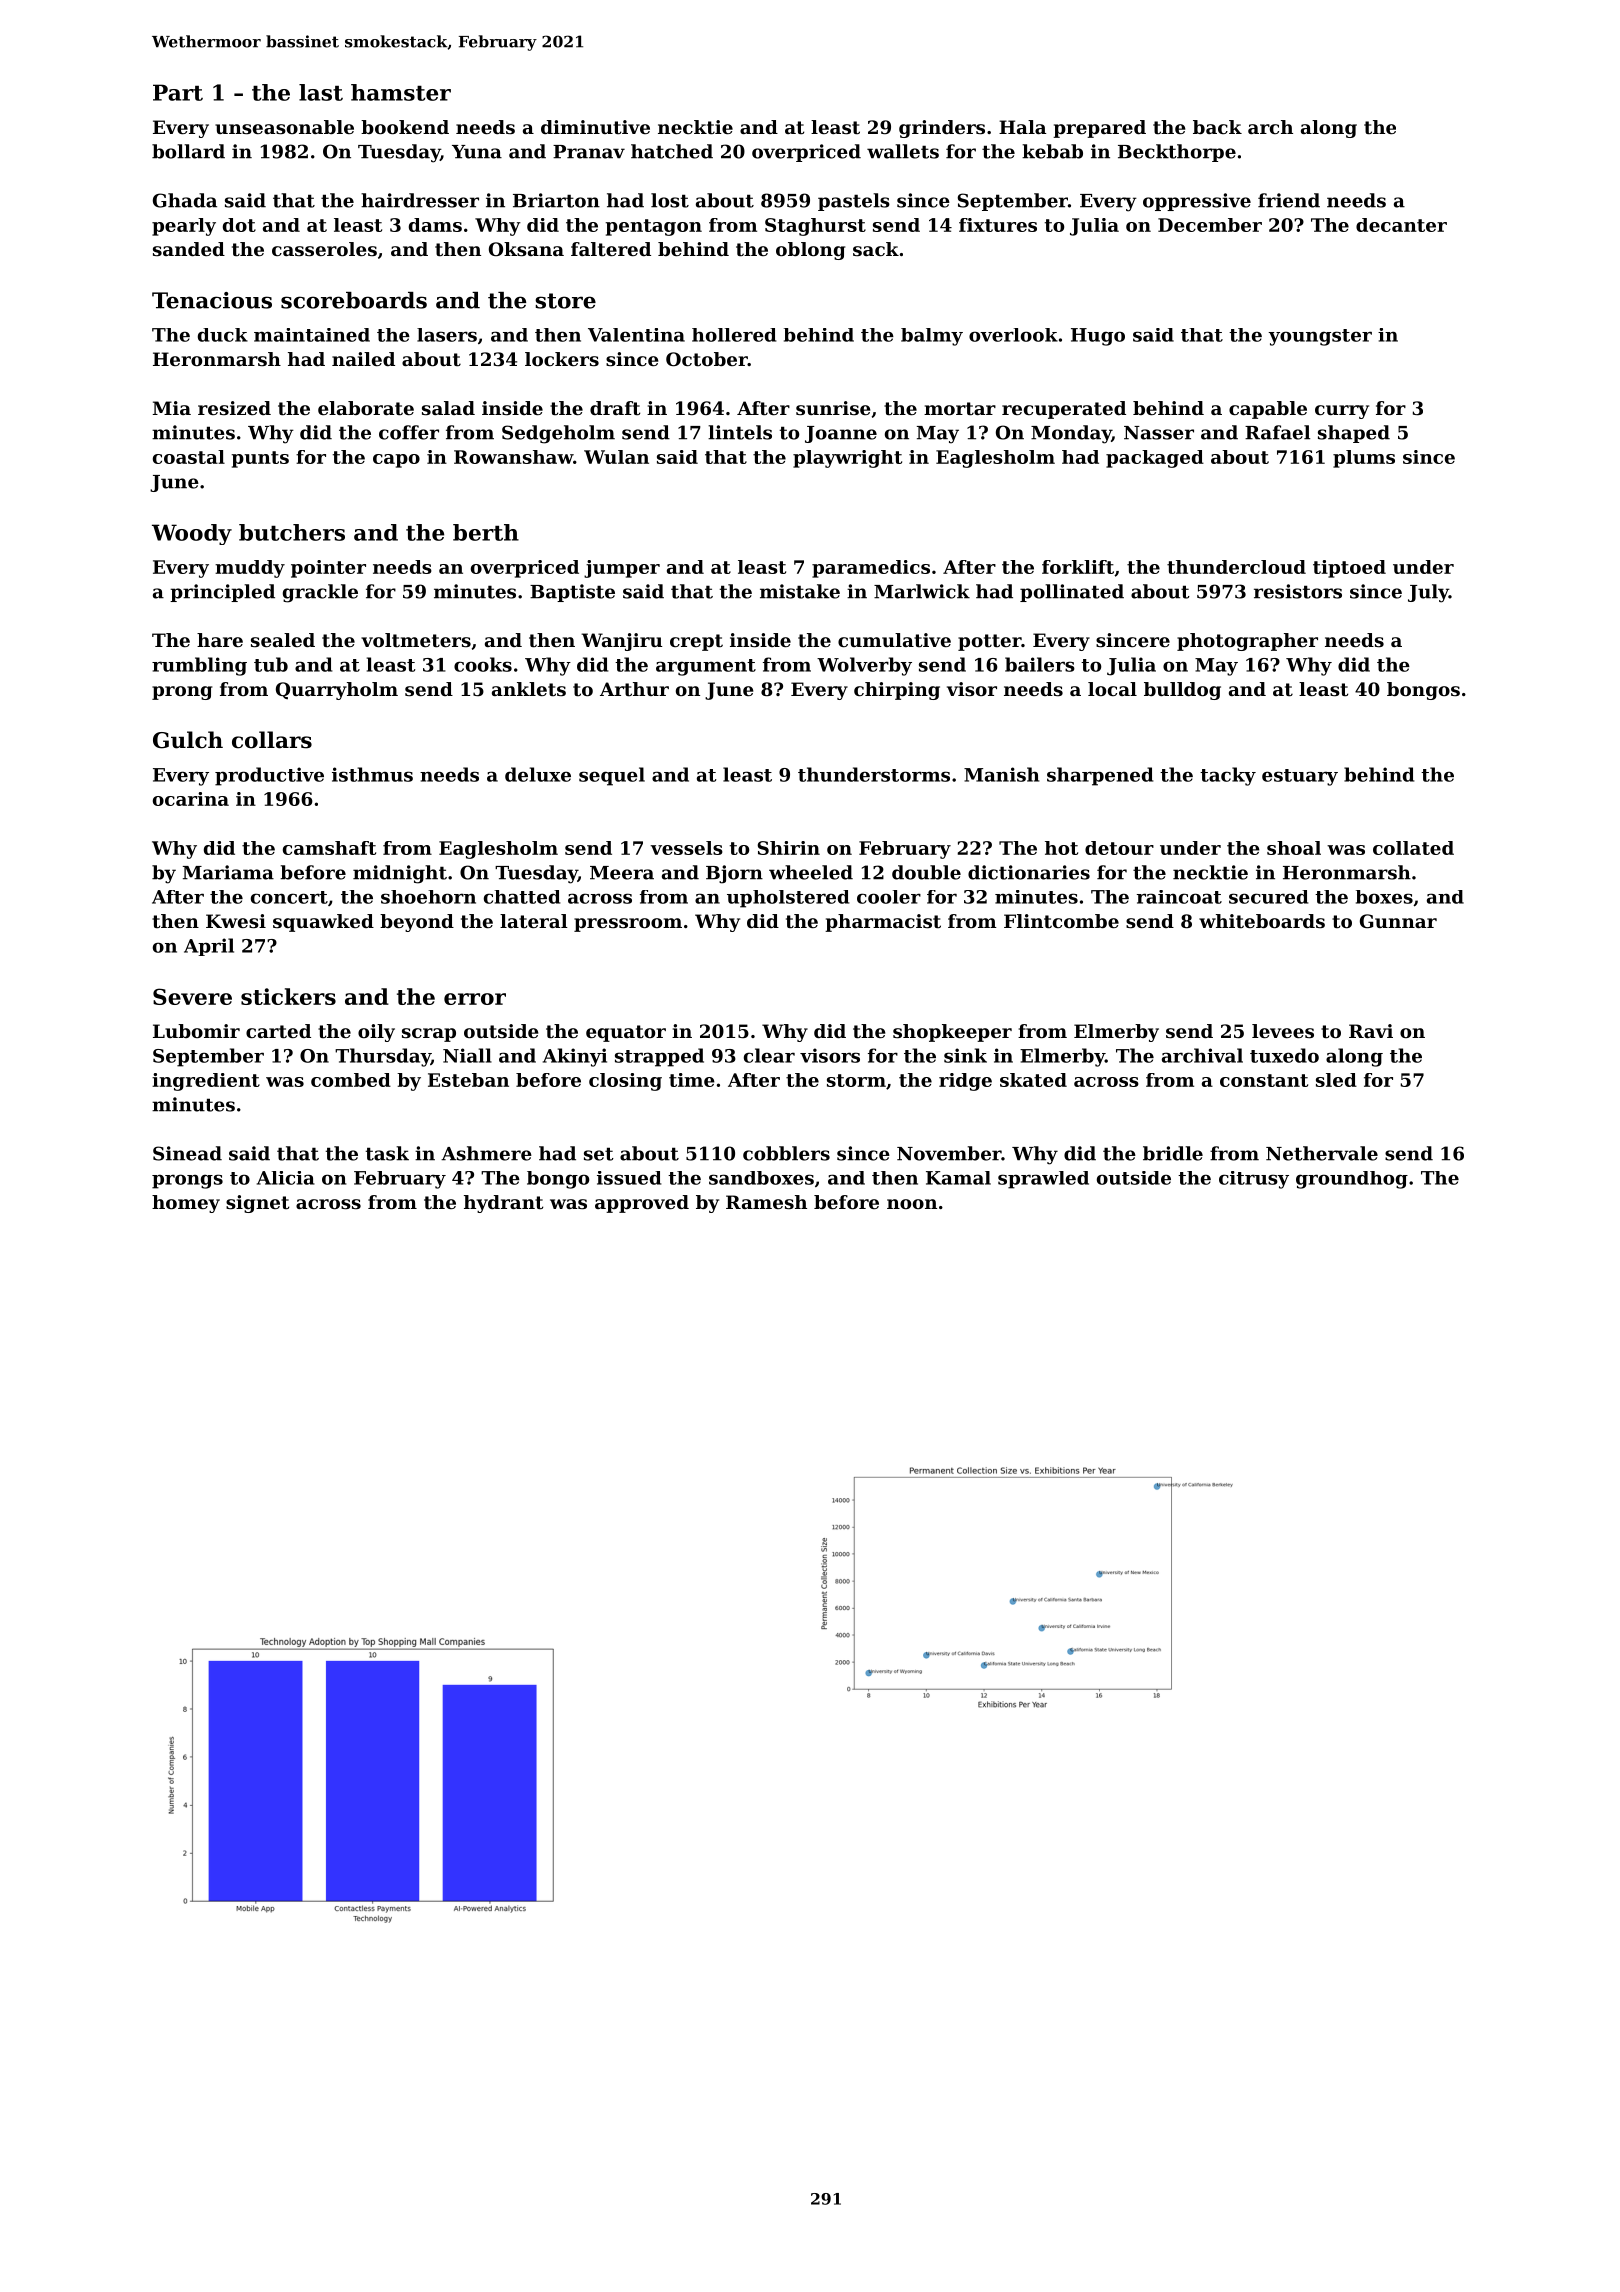 Image resolution: width=1620 pixels, height=2292 pixels. Describe the element at coordinates (1119, 848) in the screenshot. I see `detour` at that location.
